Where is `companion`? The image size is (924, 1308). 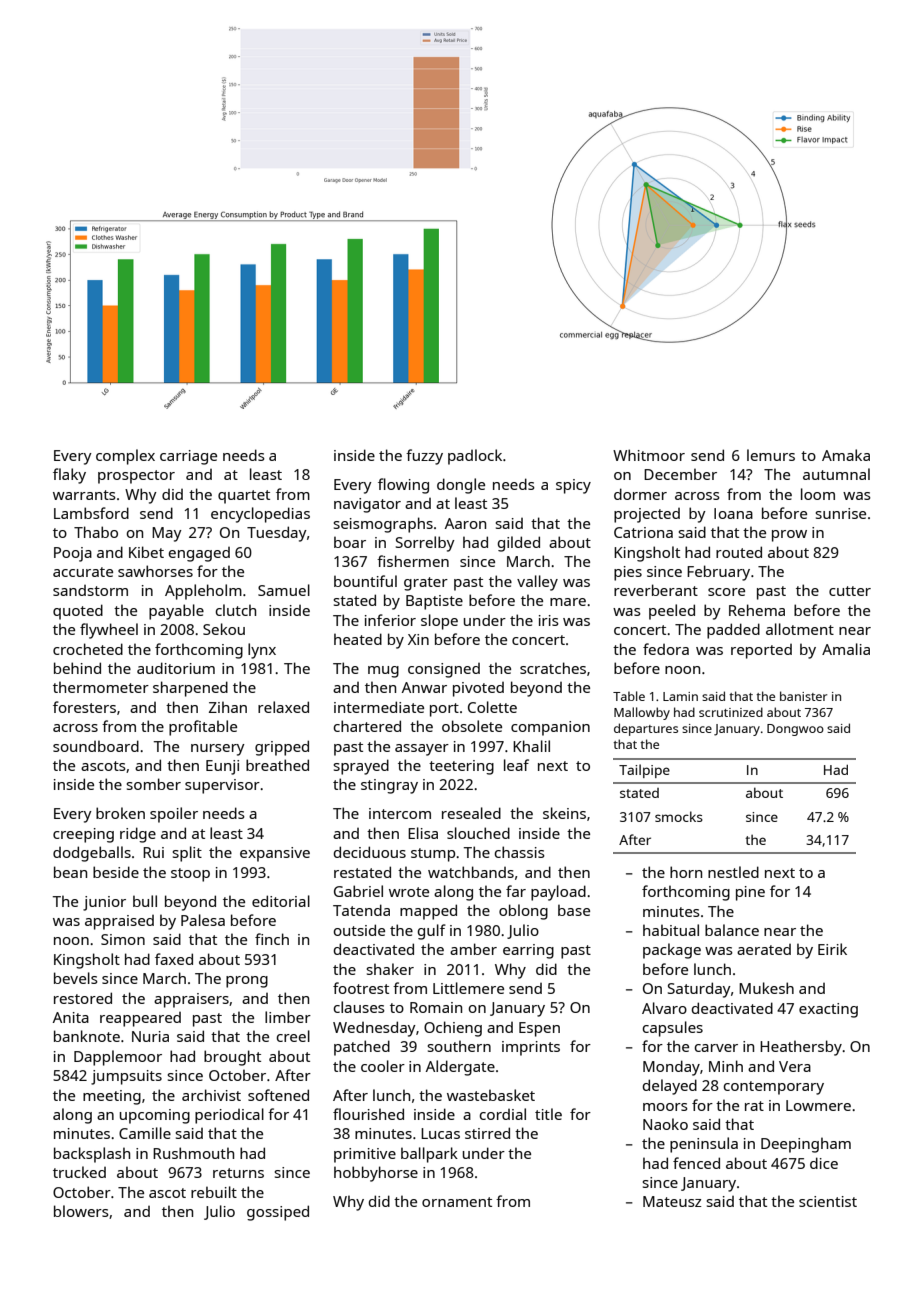
companion is located at coordinates (550, 728).
